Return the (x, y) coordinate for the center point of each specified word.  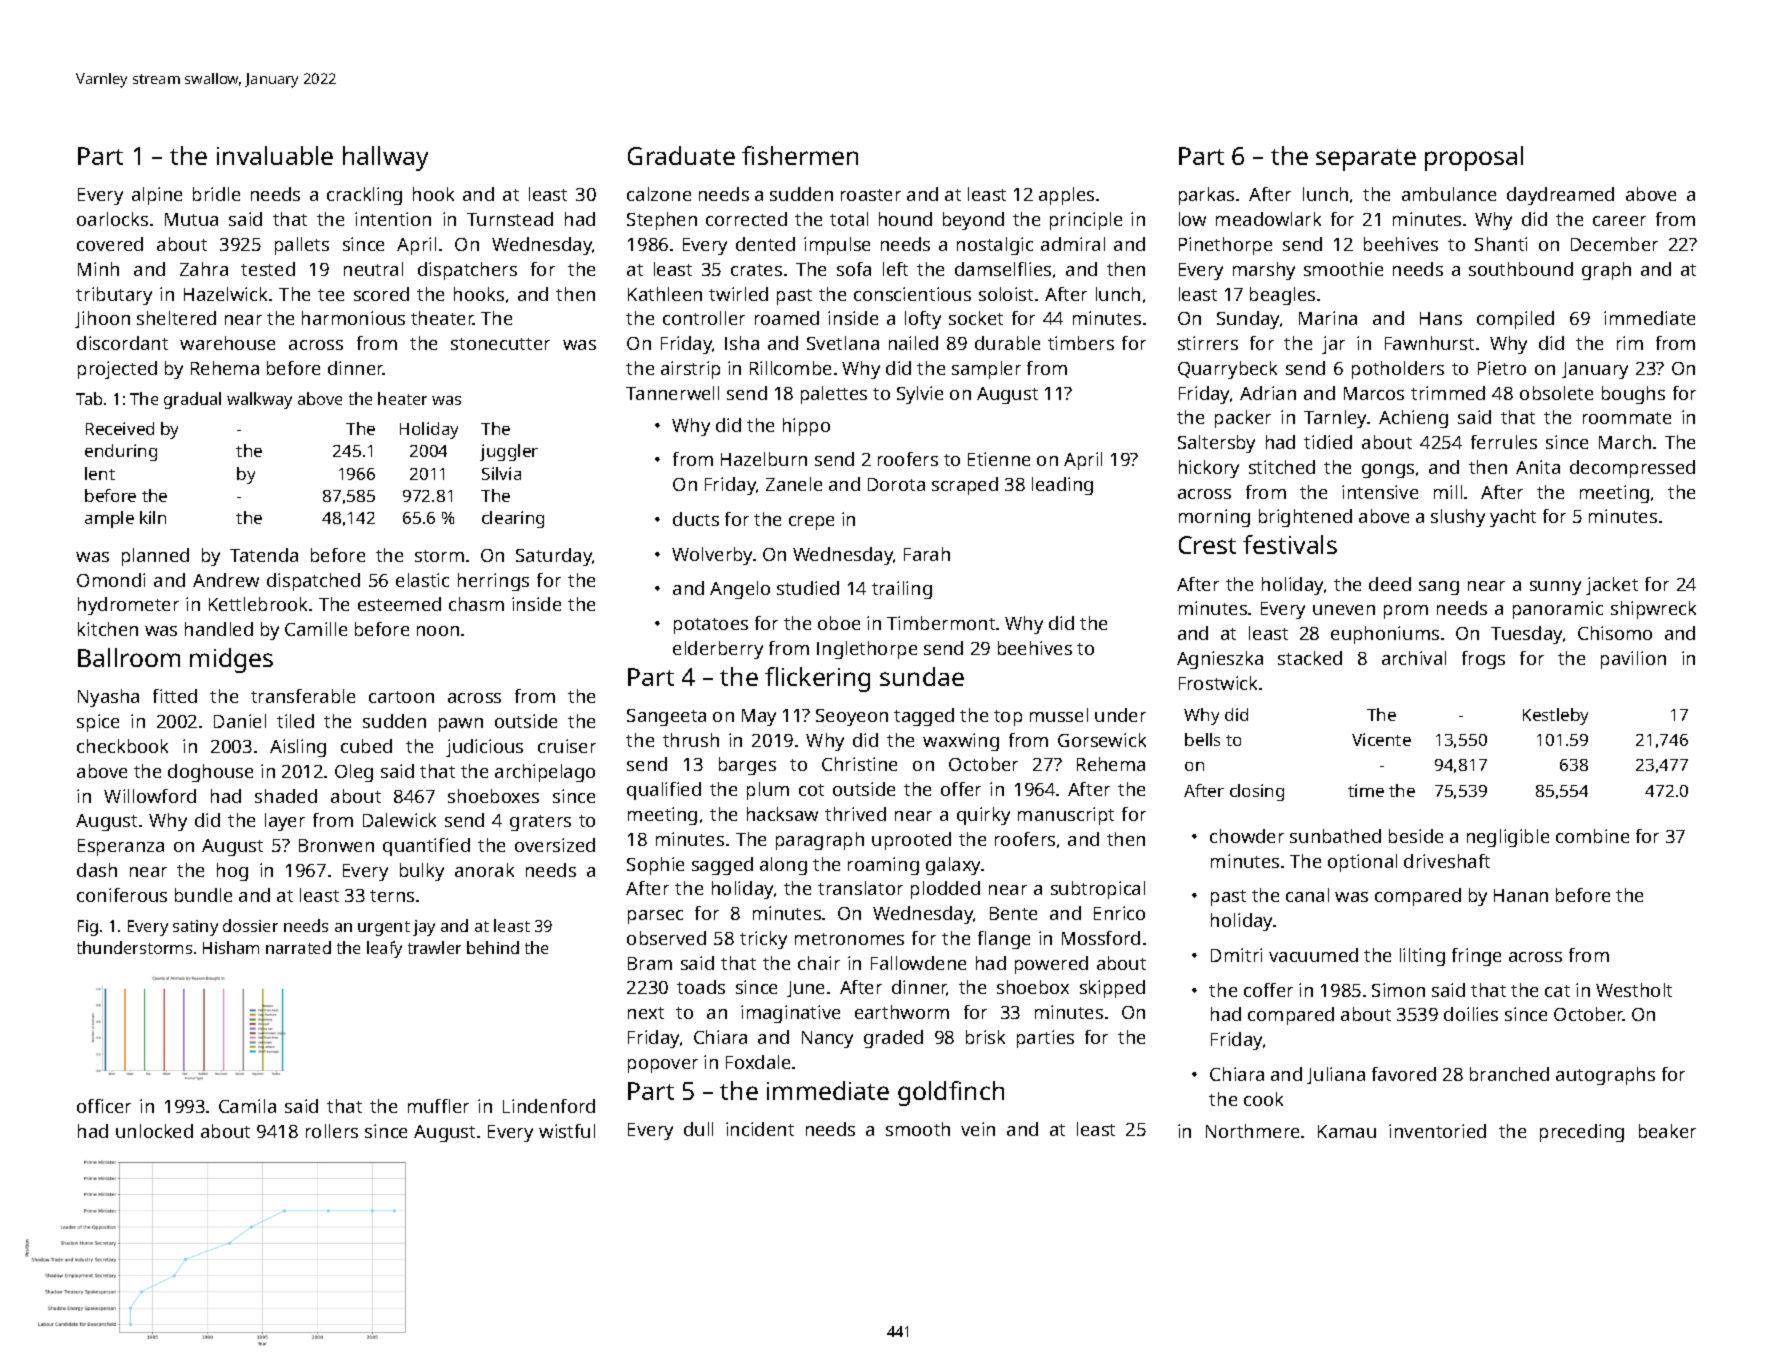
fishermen (800, 155)
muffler (438, 1106)
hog (232, 872)
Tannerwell (672, 393)
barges (747, 766)
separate (1366, 160)
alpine (157, 196)
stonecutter (500, 344)
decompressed (1632, 469)
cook (1263, 1099)
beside (1416, 836)
